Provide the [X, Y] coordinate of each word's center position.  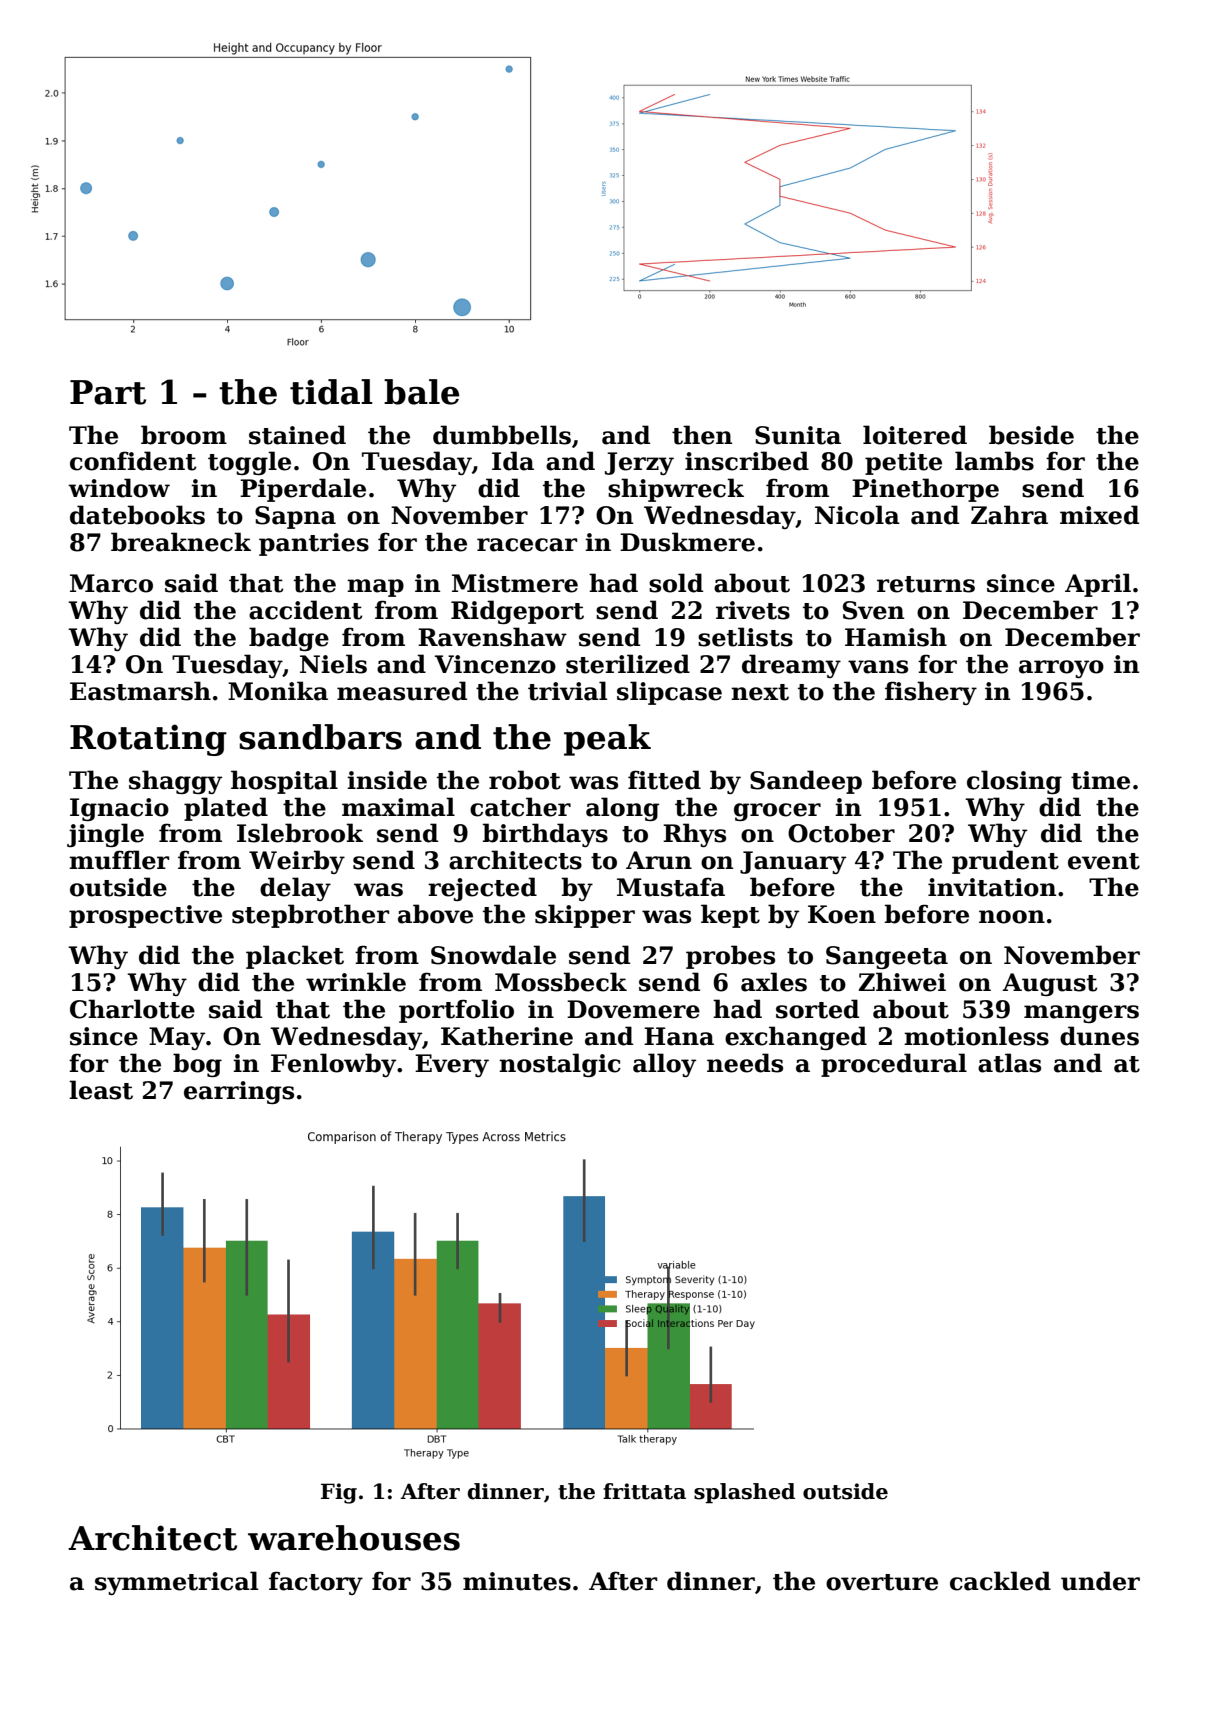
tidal [331, 392]
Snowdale [493, 955]
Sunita [798, 435]
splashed [744, 1493]
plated [226, 809]
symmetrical [176, 1583]
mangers [1081, 1014]
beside [1031, 435]
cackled [1000, 1581]
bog [197, 1065]
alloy [664, 1065]
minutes [517, 1581]
